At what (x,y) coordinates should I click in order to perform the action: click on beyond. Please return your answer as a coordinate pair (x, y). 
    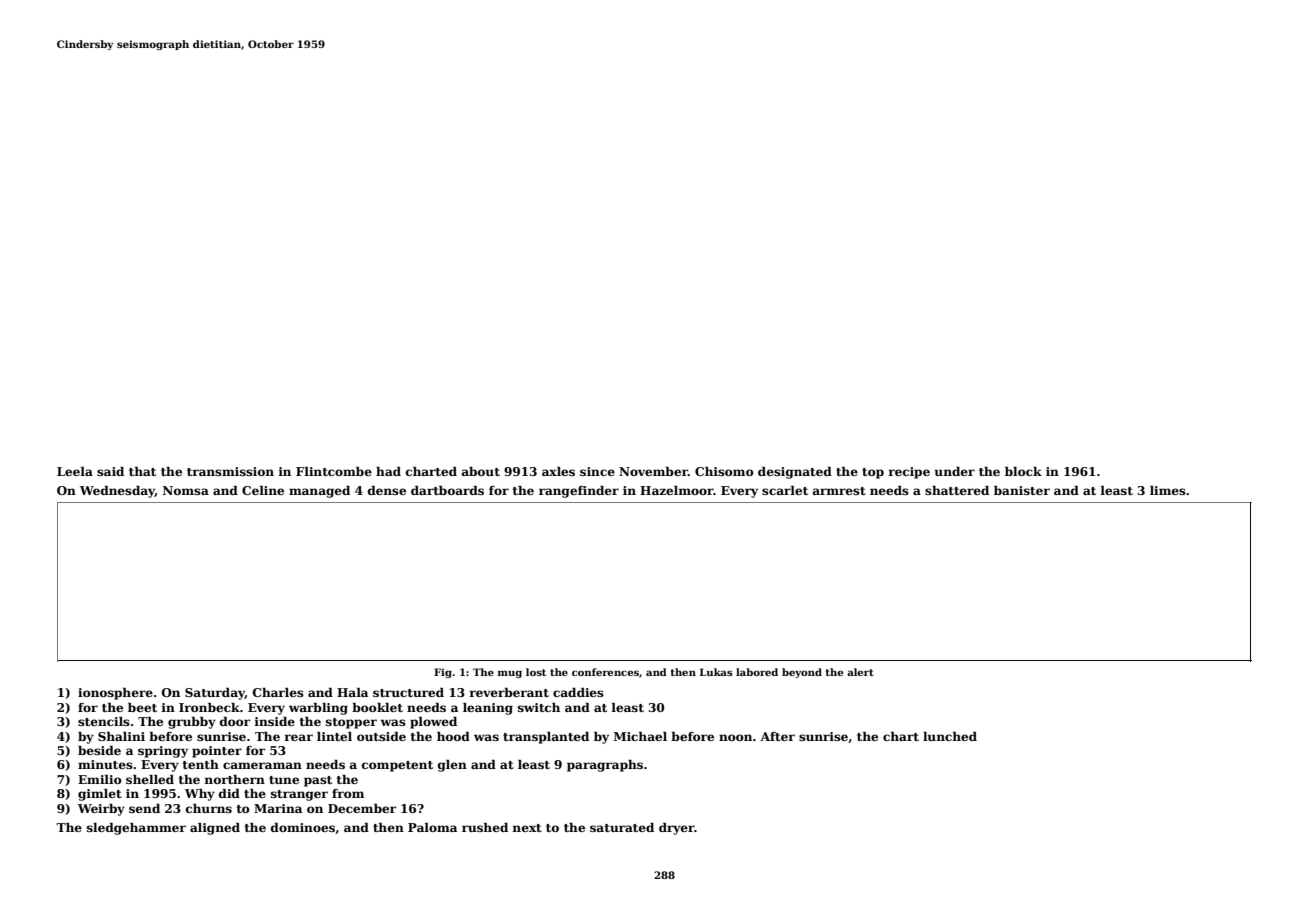
    Looking at the image, I should click on (802, 673).
